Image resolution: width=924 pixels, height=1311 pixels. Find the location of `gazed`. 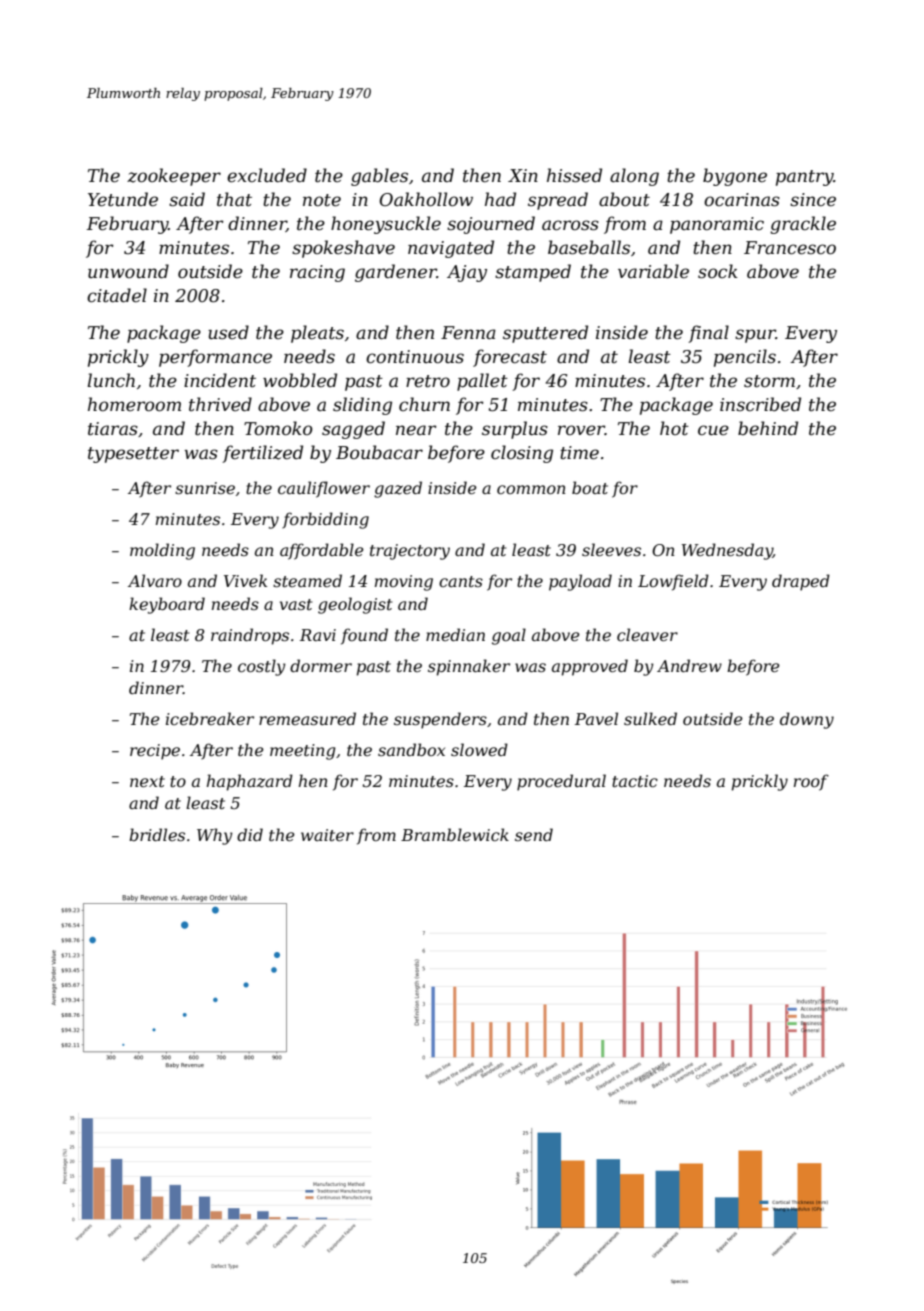

gazed is located at coordinates (398, 489).
